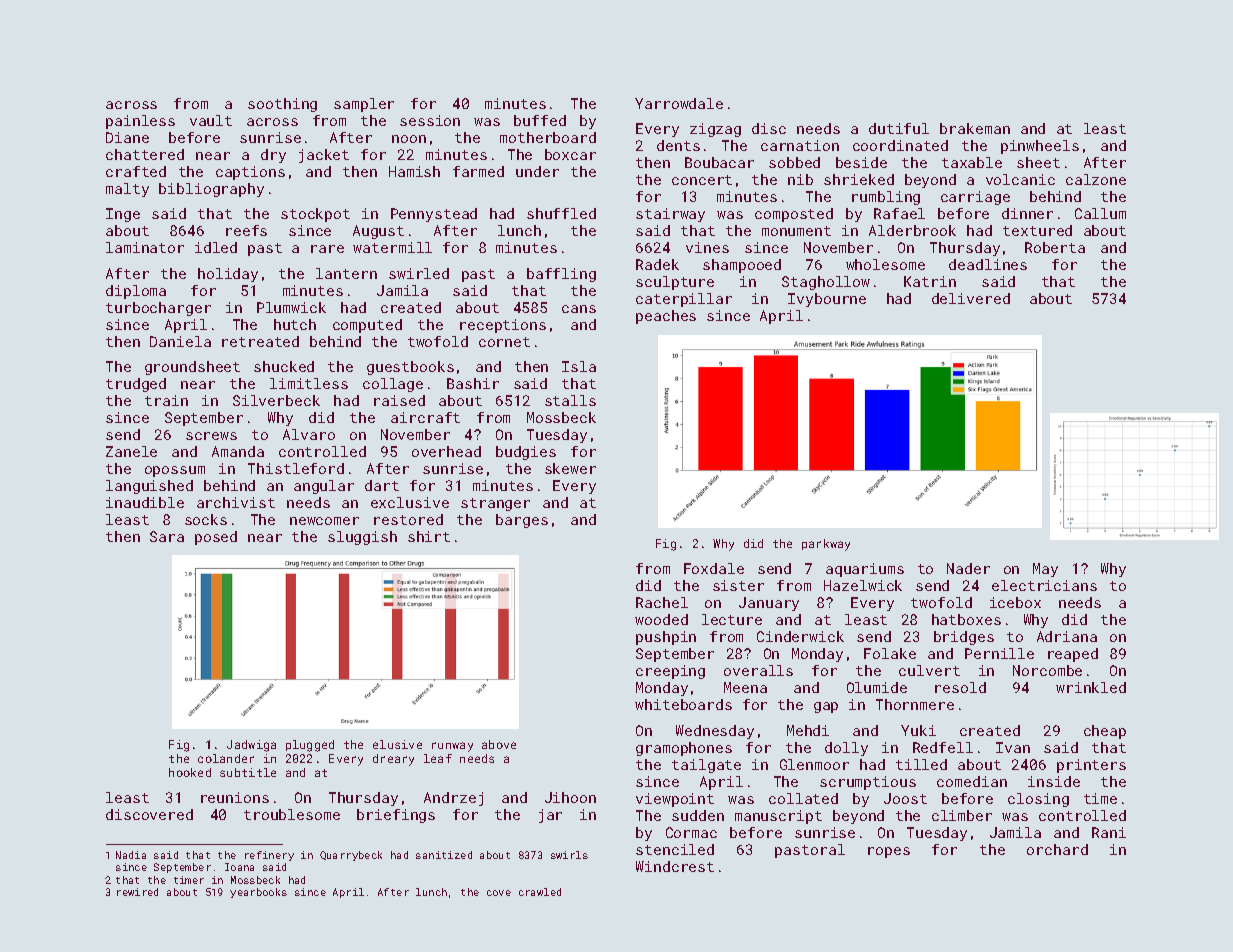 The width and height of the image is (1233, 952). Describe the element at coordinates (310, 746) in the image. I see `plugged` at that location.
